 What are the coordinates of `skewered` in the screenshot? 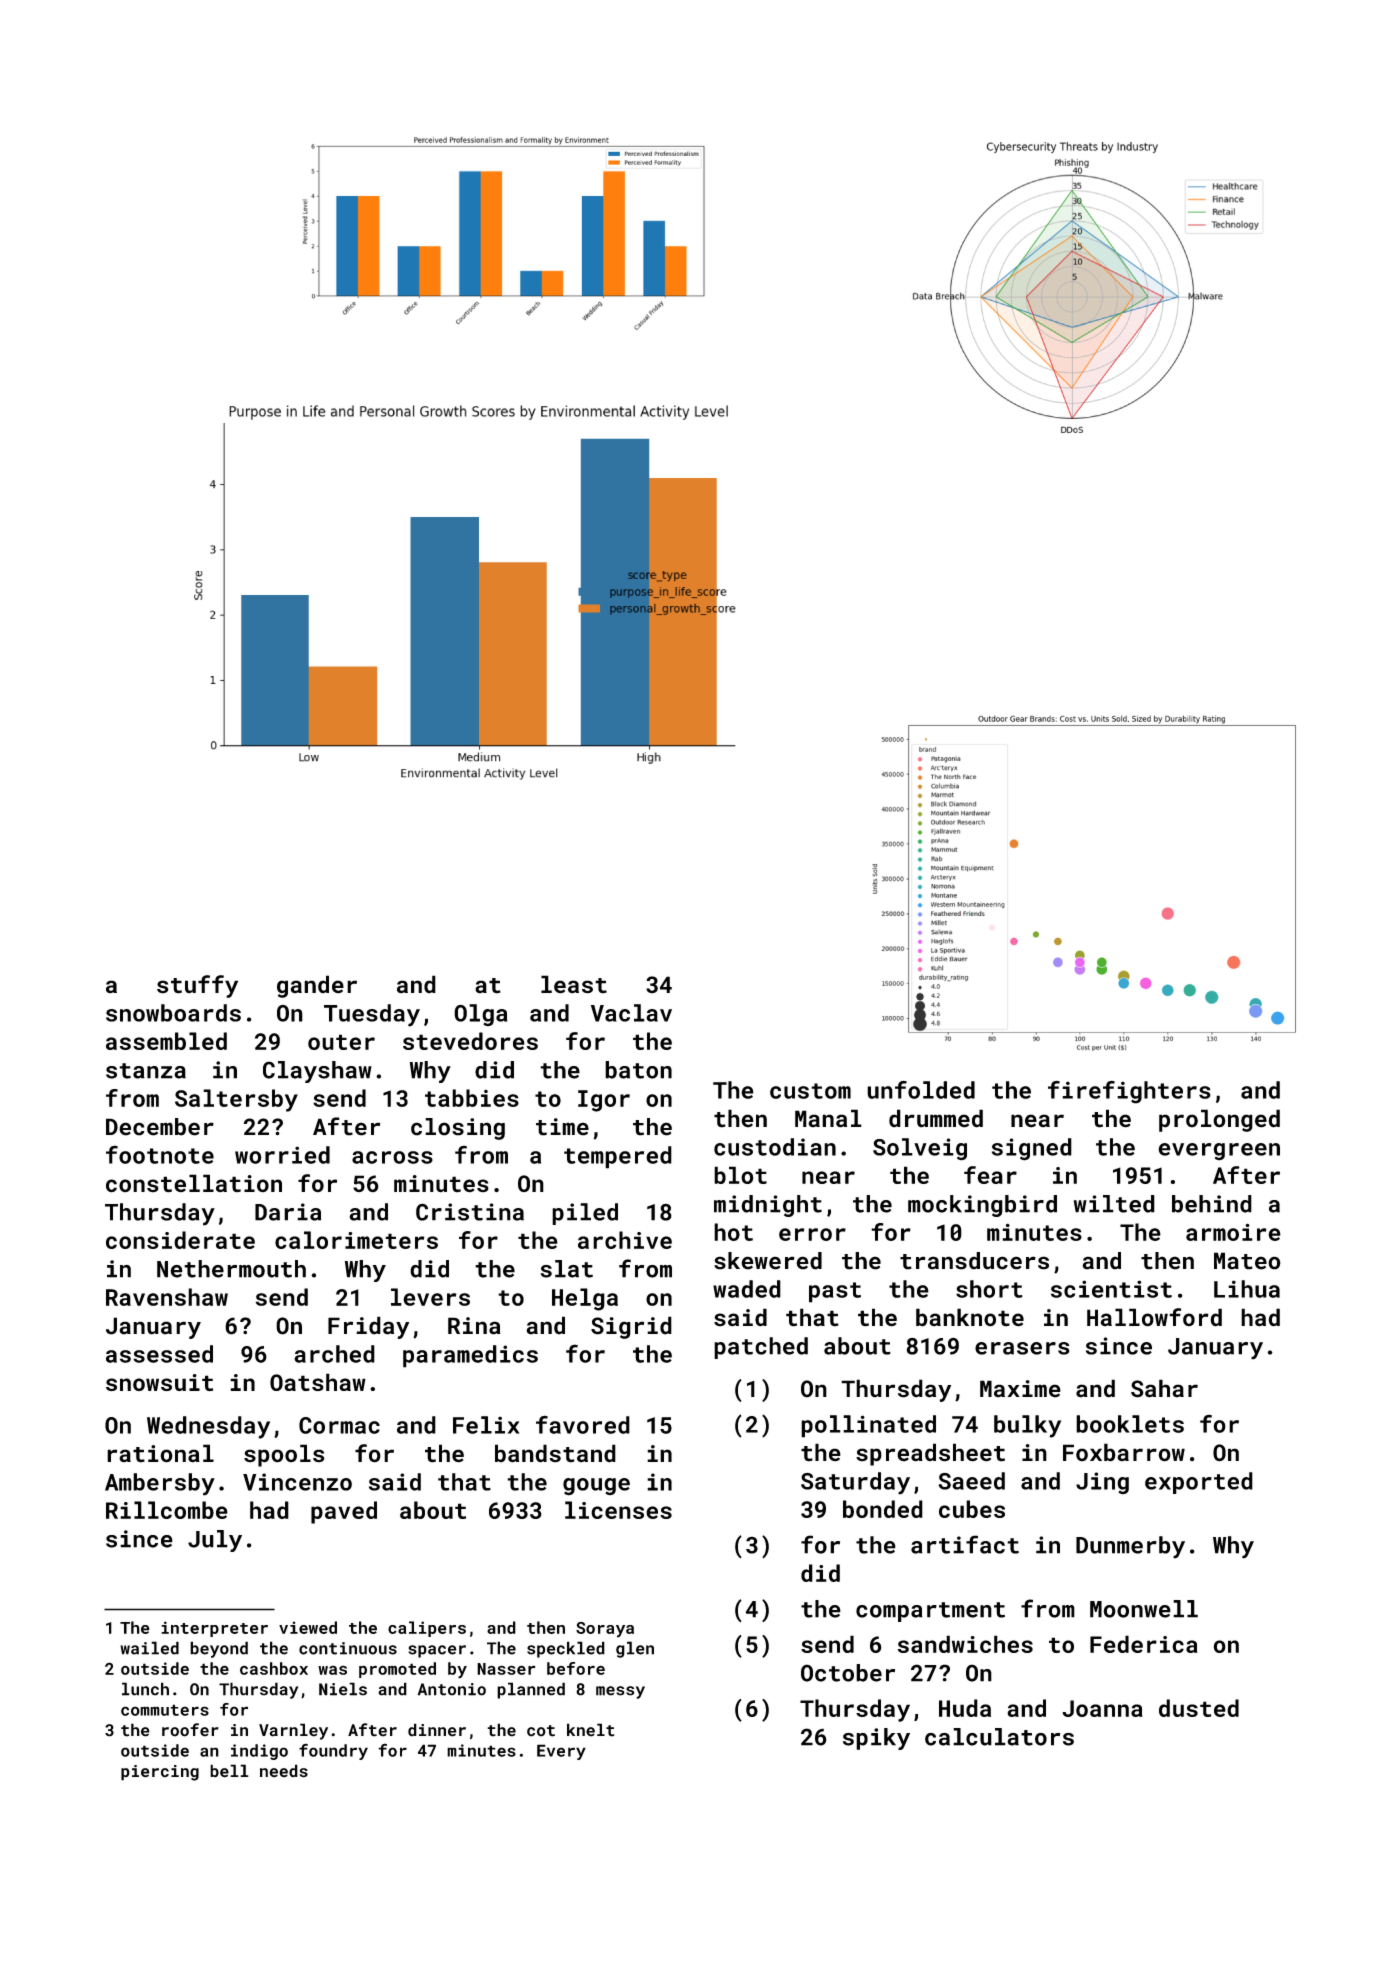 It's located at (768, 1261).
